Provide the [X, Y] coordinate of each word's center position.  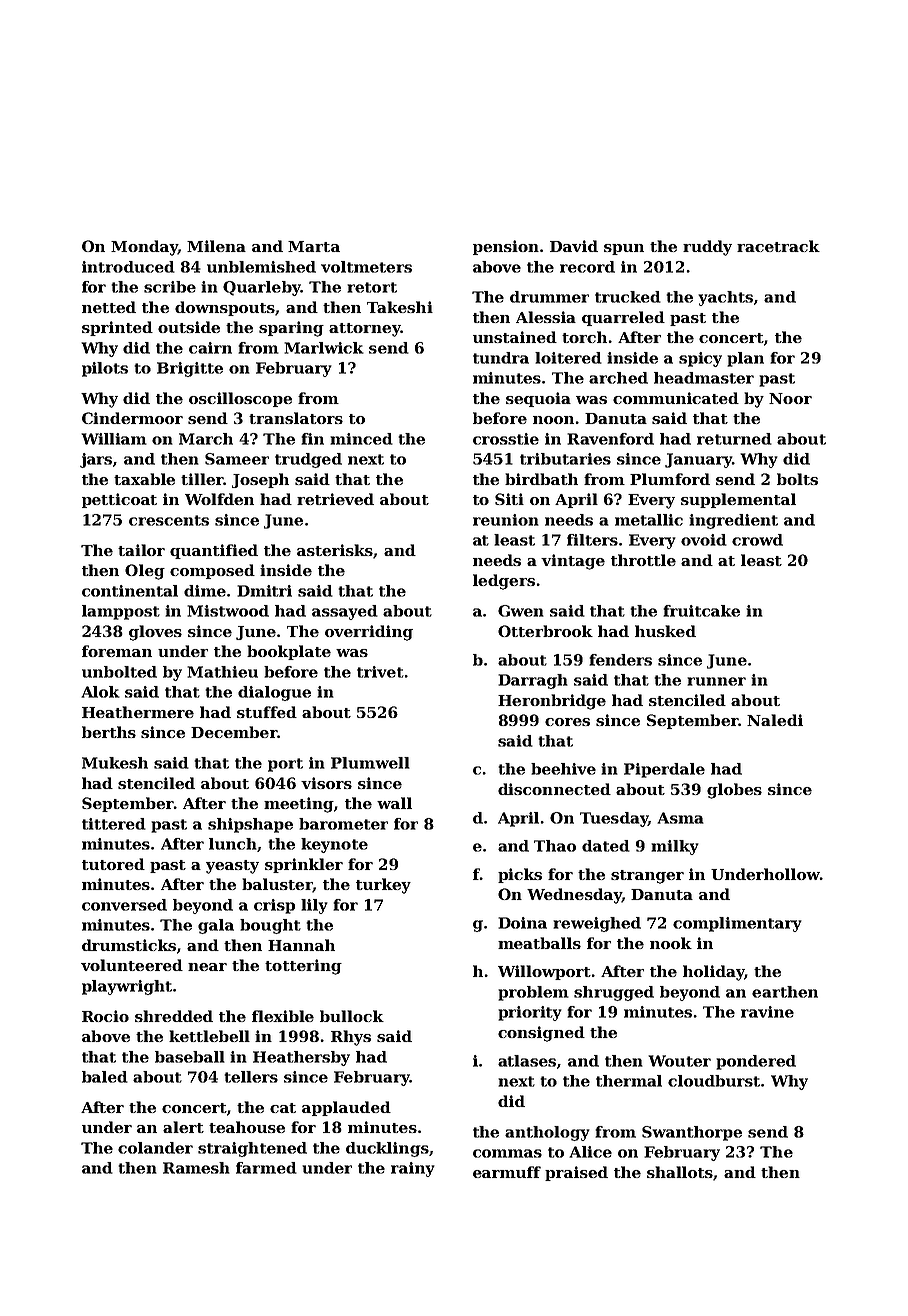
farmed [266, 1168]
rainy [413, 1169]
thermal [629, 1081]
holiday [713, 973]
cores [567, 722]
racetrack [778, 246]
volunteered [132, 965]
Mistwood [228, 611]
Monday [144, 248]
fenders [620, 660]
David [574, 246]
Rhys [351, 1038]
